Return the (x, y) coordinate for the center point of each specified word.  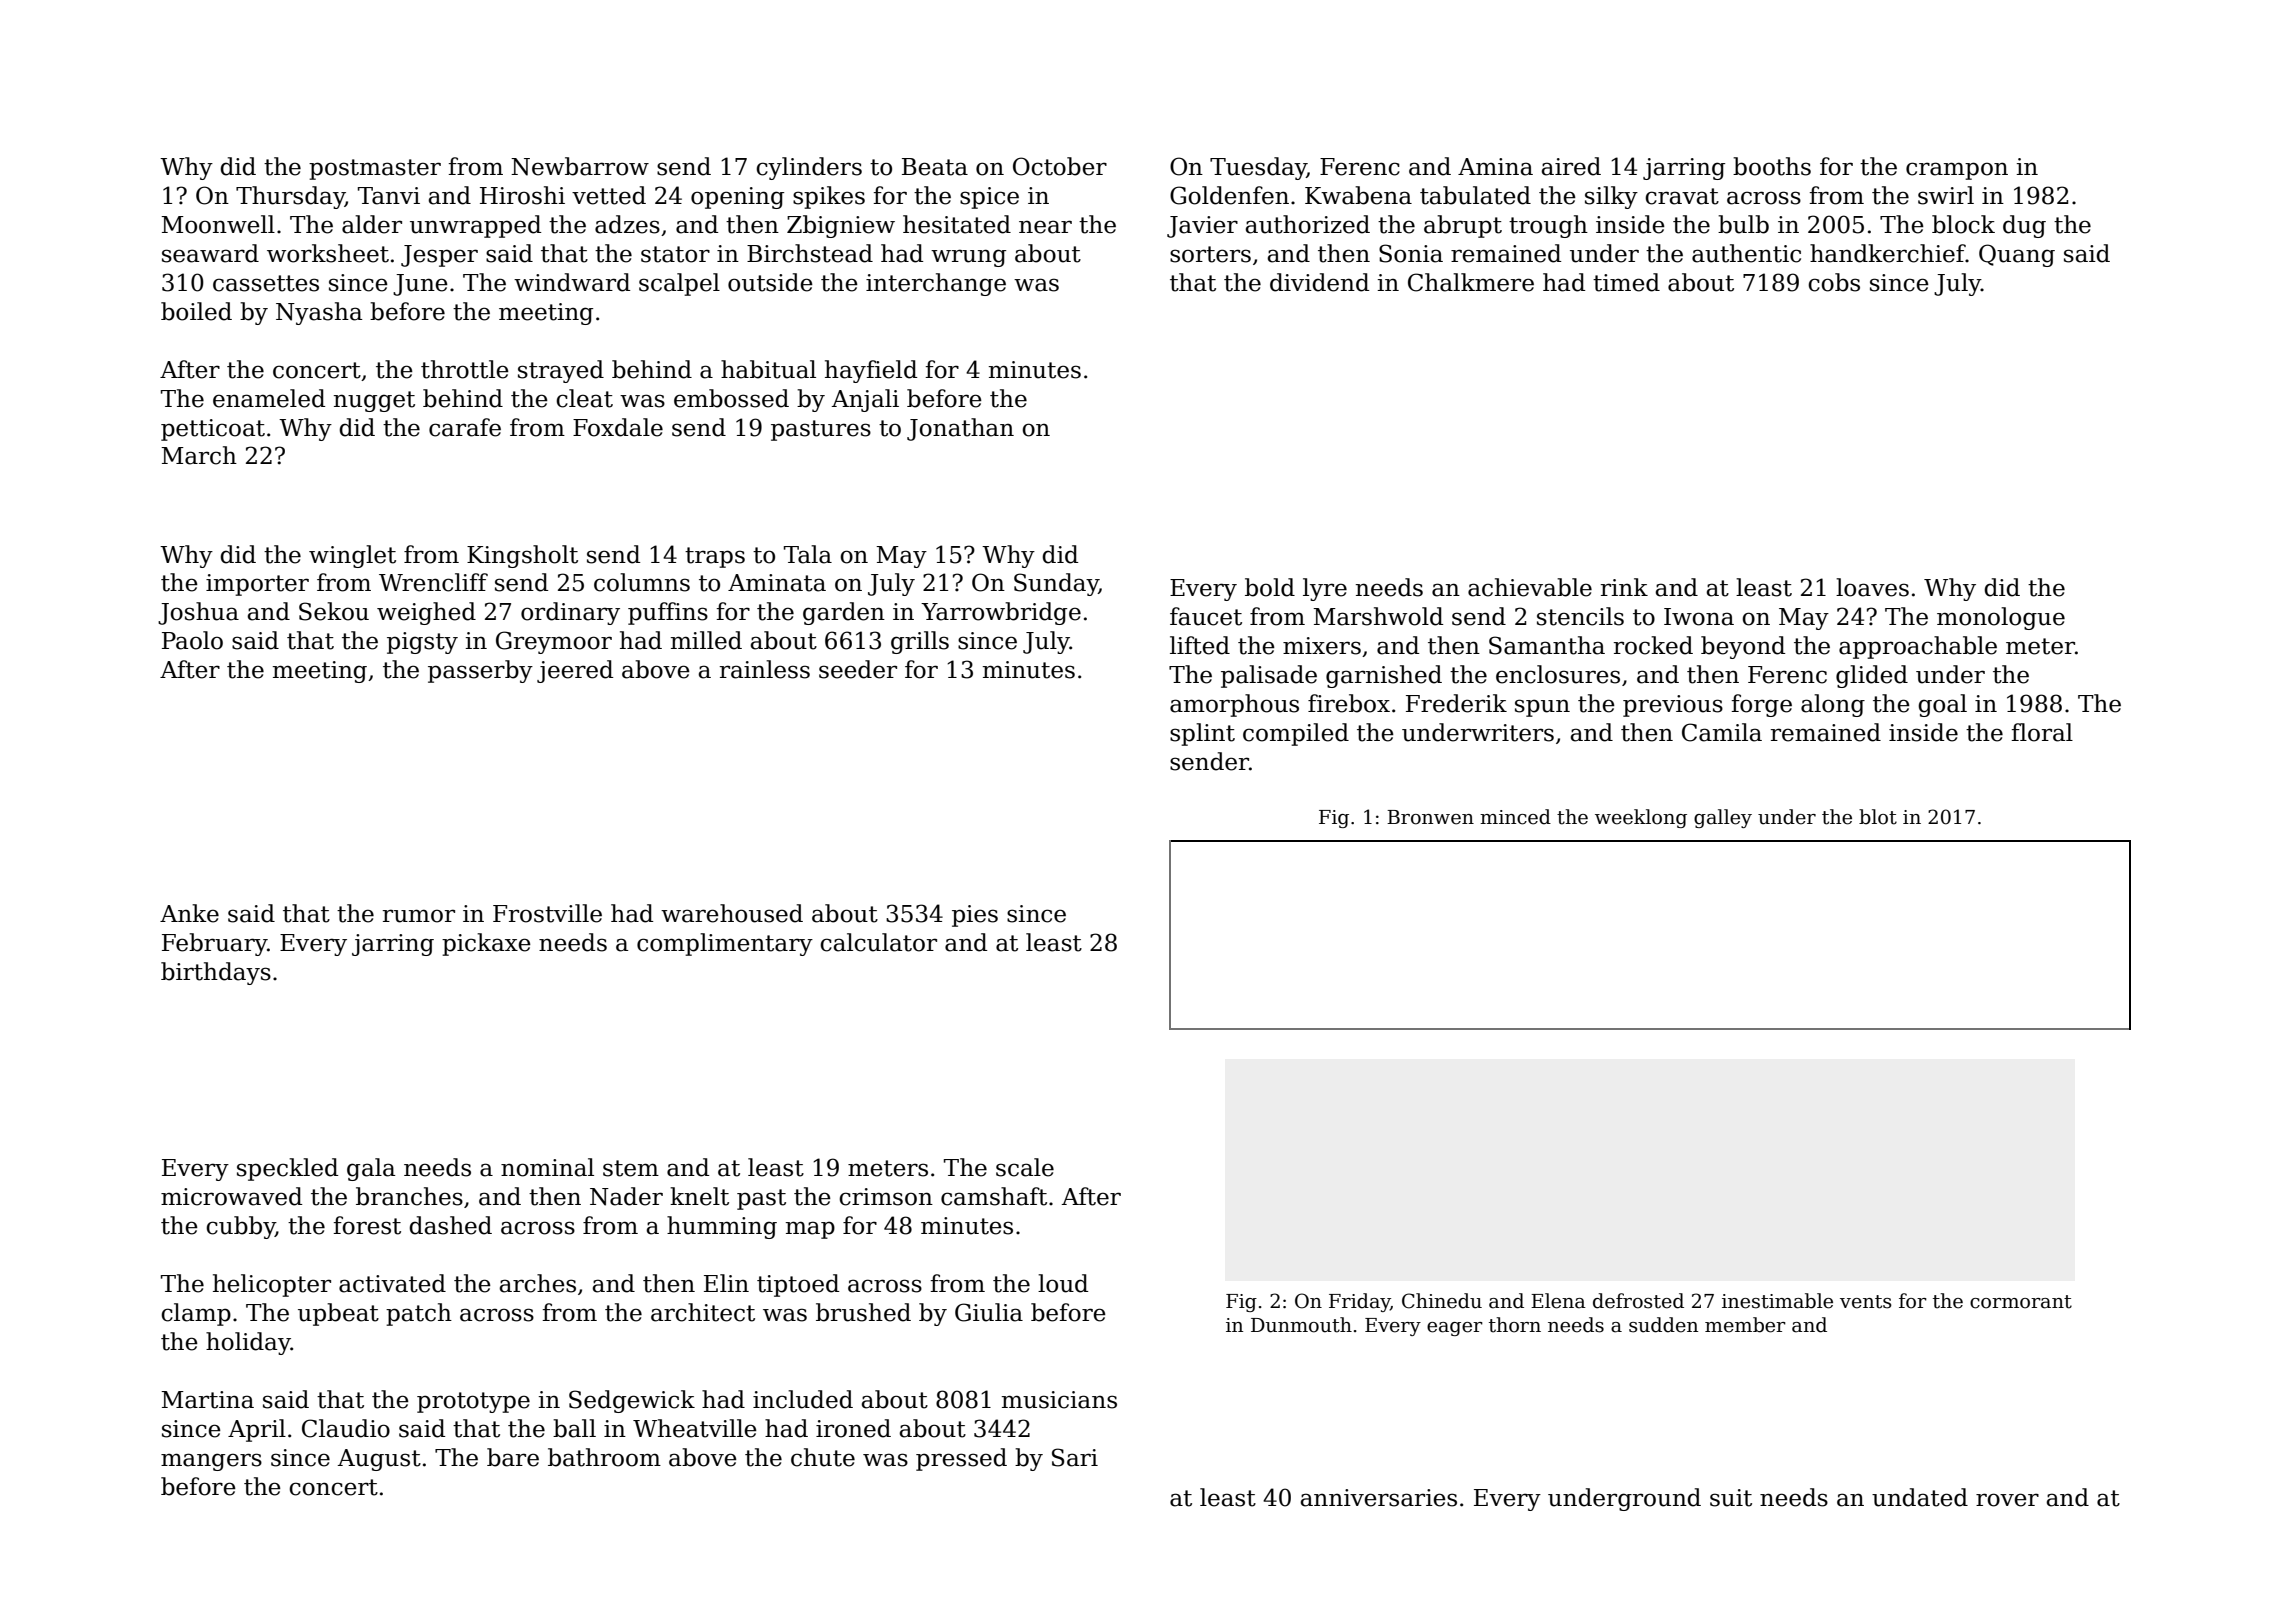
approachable (1918, 647)
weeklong (1641, 818)
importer (257, 585)
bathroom (604, 1457)
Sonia (1411, 253)
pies (975, 916)
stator (675, 254)
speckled (287, 1169)
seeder (858, 669)
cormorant (2021, 1302)
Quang (2017, 255)
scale (1025, 1167)
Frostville (547, 913)
